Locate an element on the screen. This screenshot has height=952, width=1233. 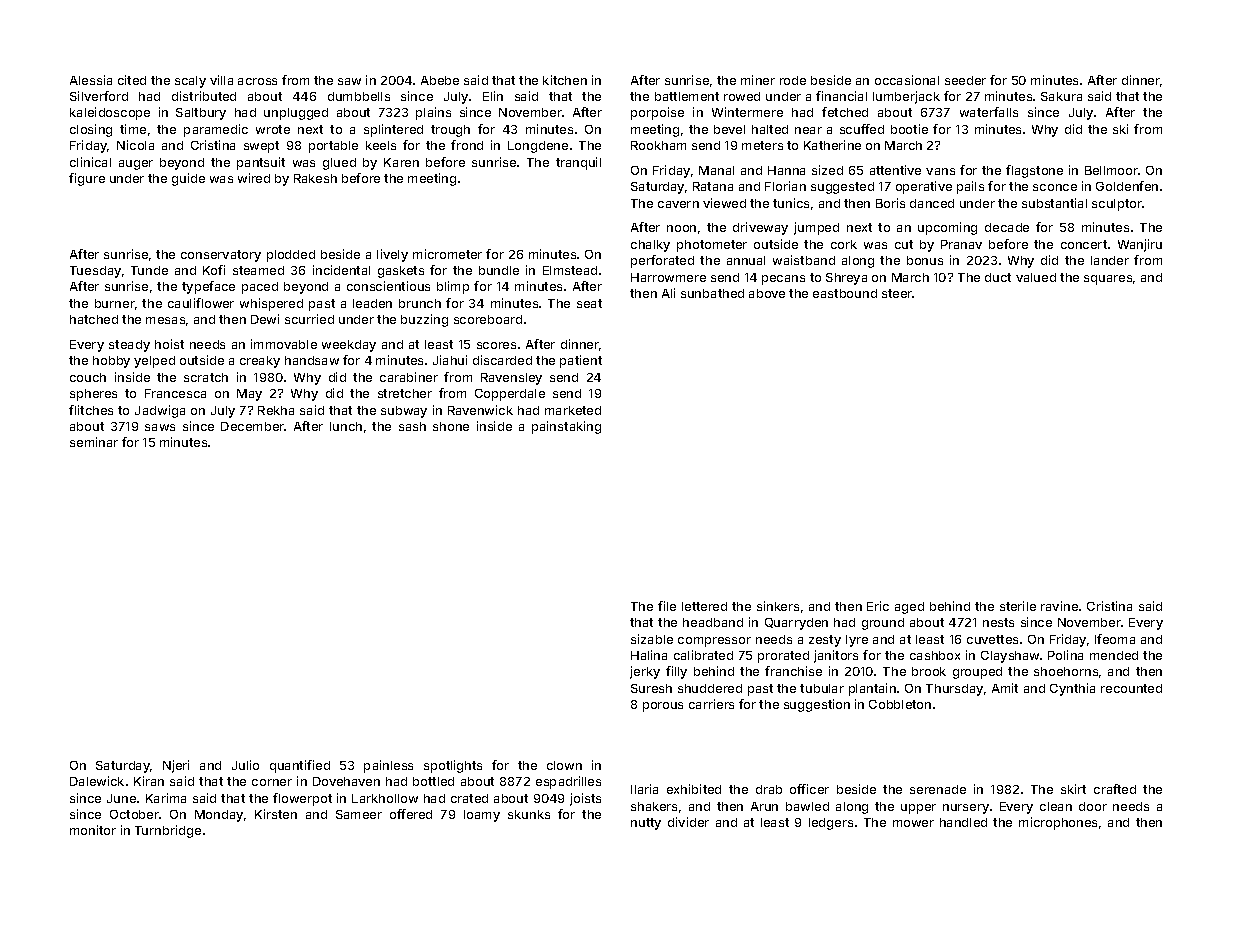
porpoise is located at coordinates (657, 113).
